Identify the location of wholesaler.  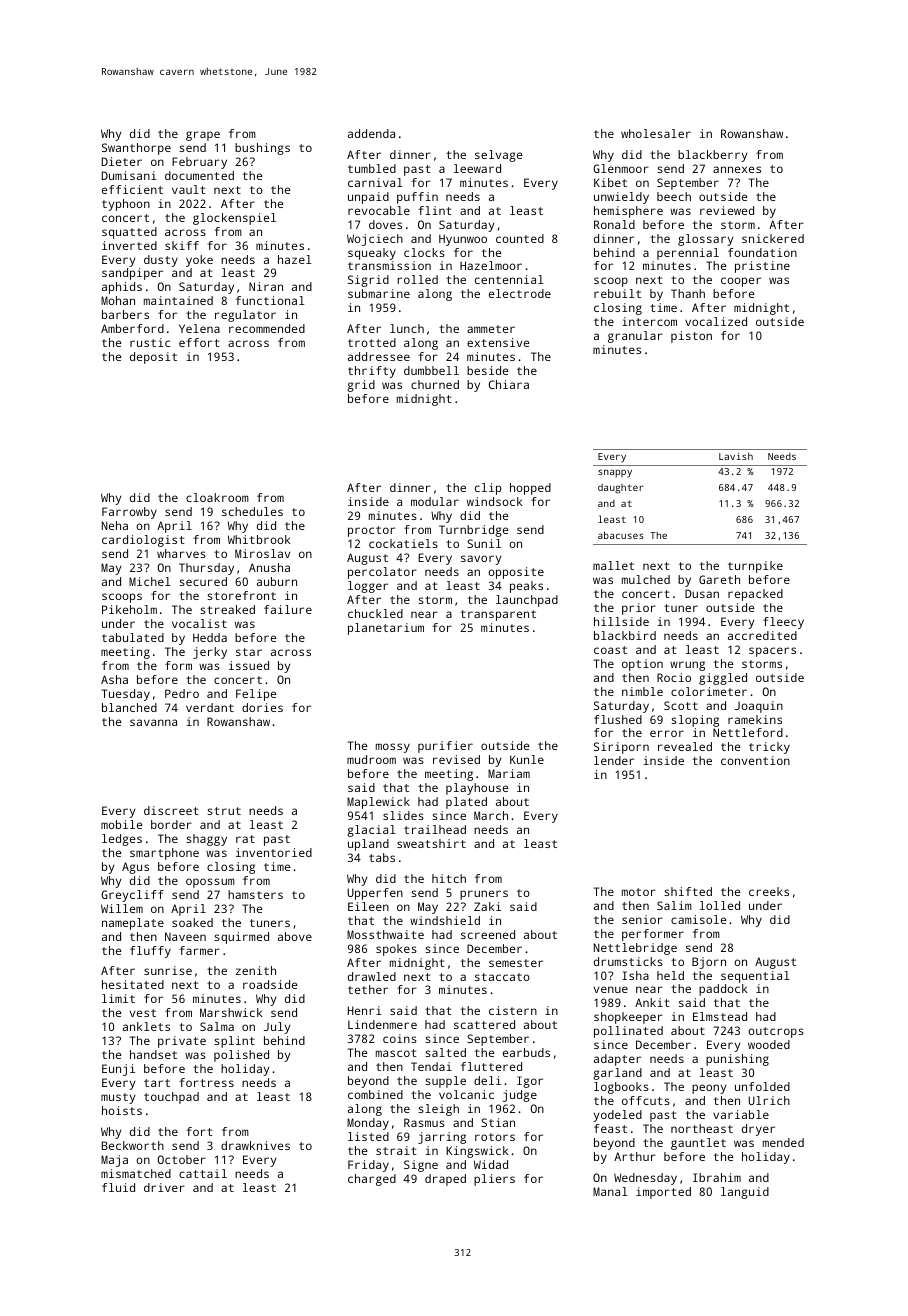
(656, 133).
